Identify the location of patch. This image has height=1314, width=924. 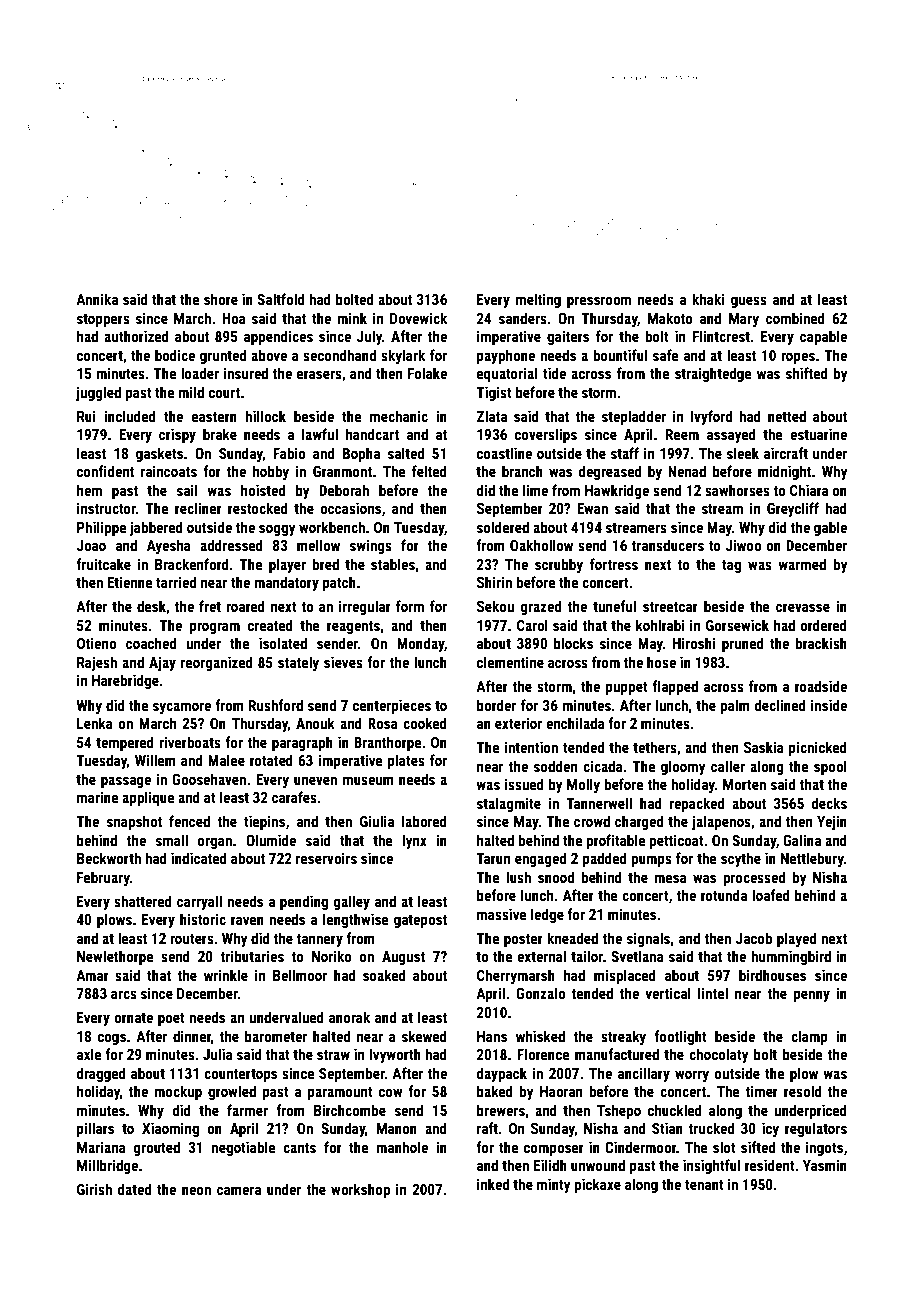
(339, 583).
